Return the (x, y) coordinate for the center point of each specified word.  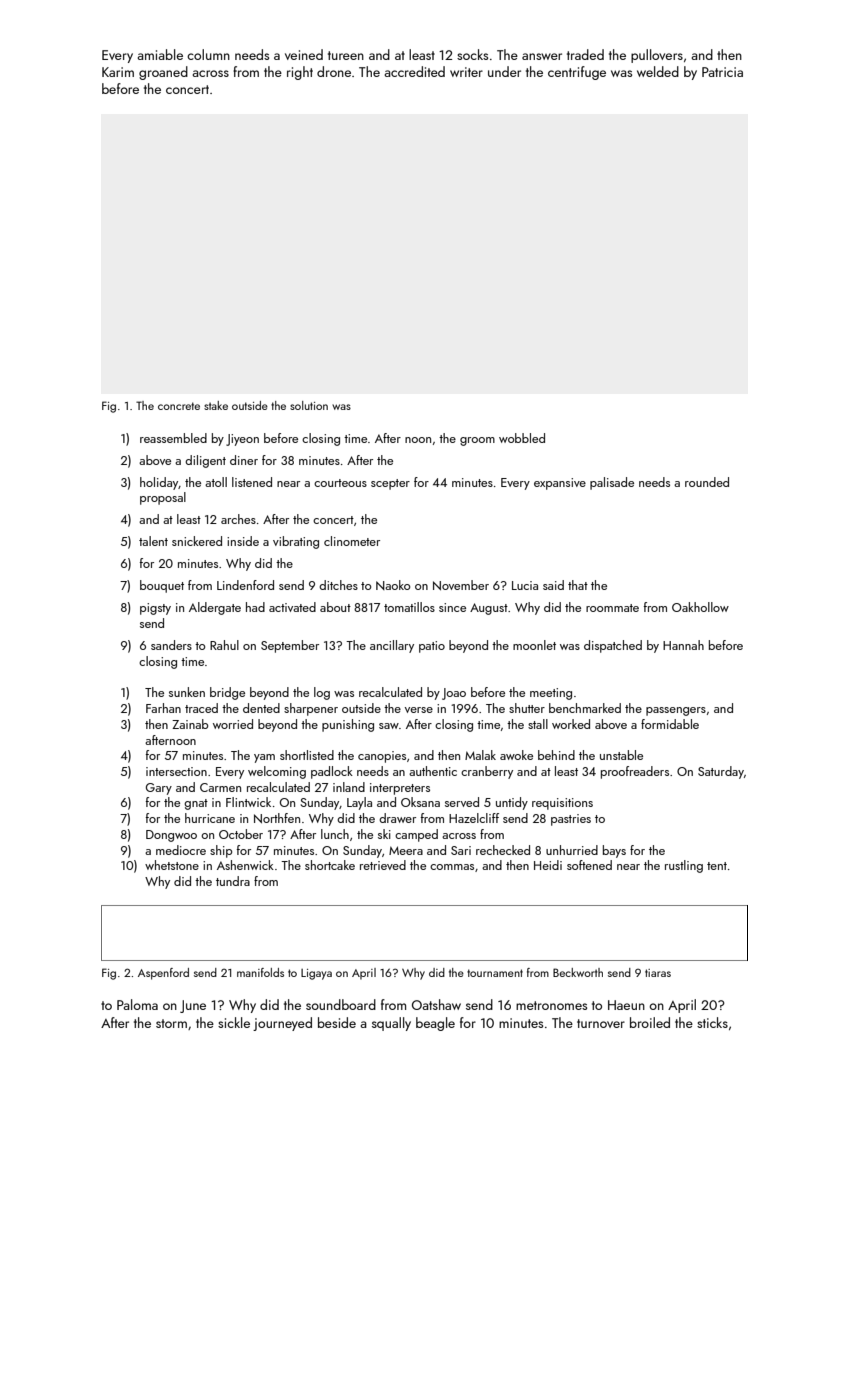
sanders (171, 645)
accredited (414, 71)
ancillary (392, 646)
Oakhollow (700, 607)
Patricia (722, 72)
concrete (179, 406)
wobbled (522, 438)
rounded (707, 482)
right (300, 73)
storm (171, 1023)
